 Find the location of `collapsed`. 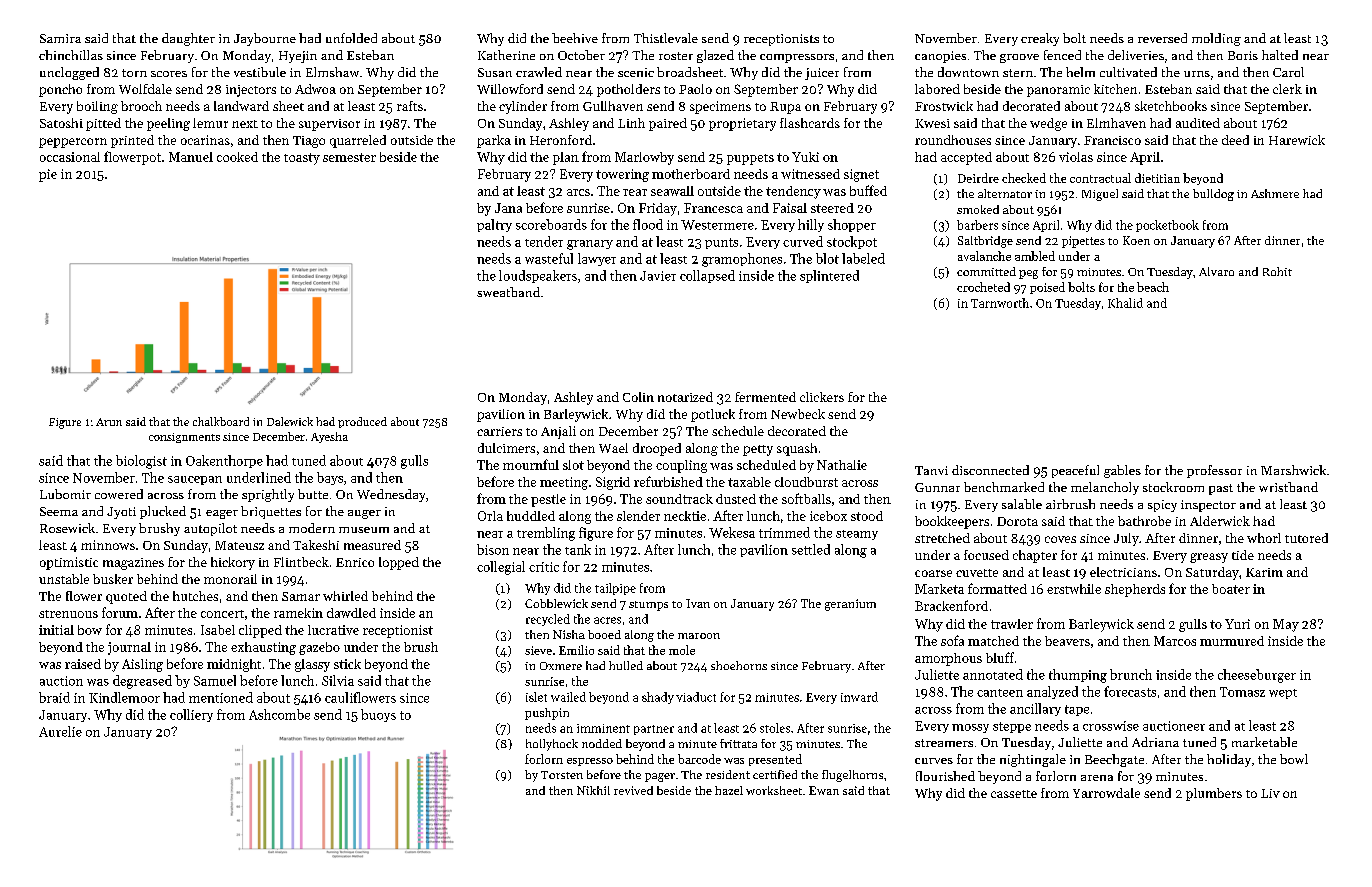

collapsed is located at coordinates (707, 276).
